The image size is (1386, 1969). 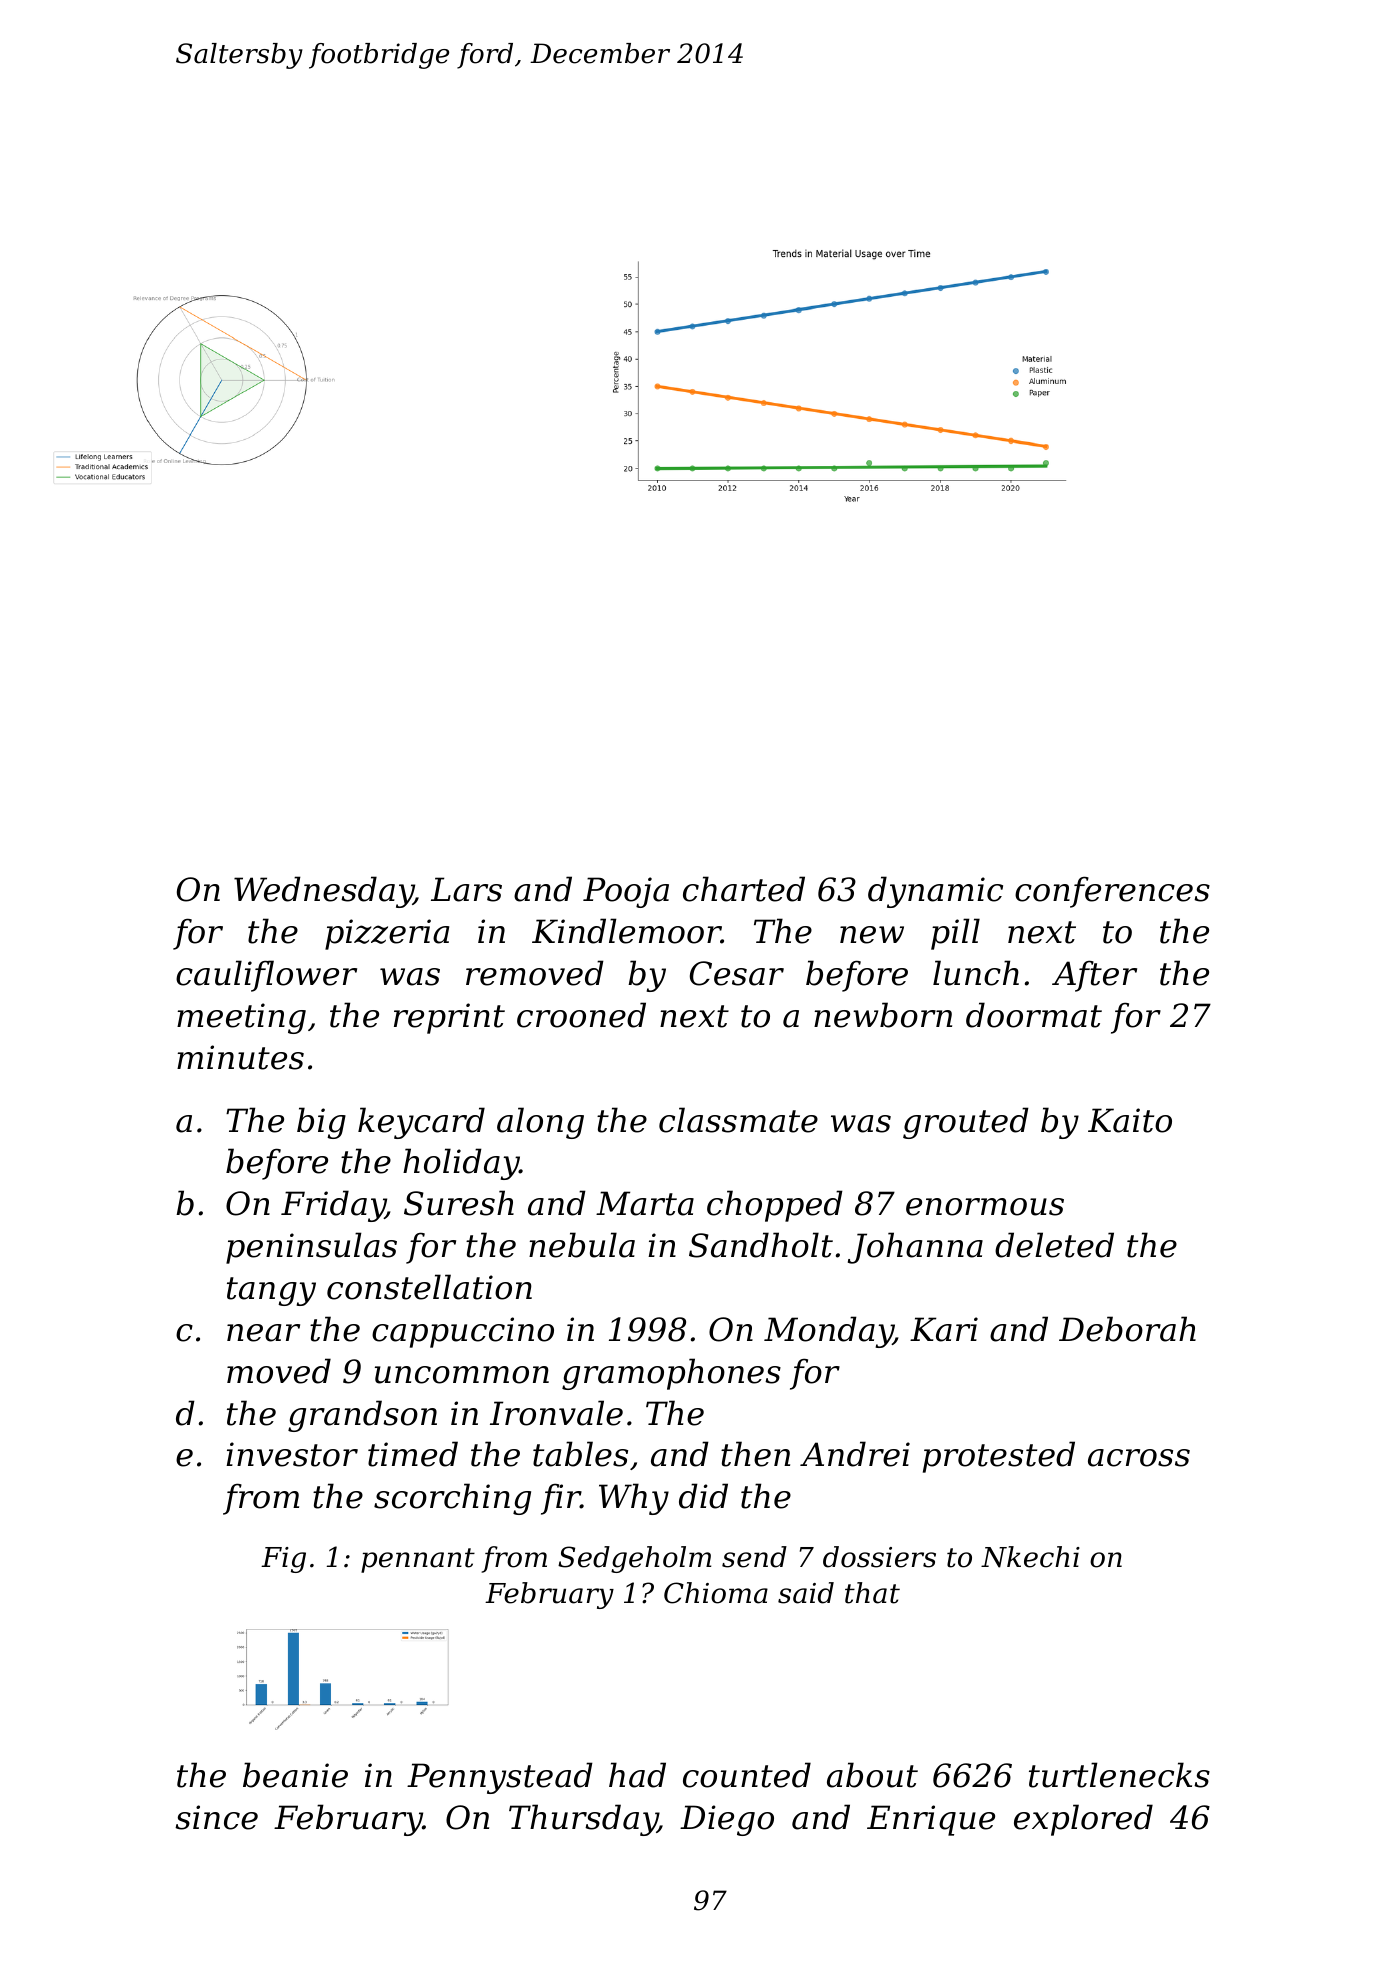 What do you see at coordinates (240, 1057) in the image?
I see `minutes` at bounding box center [240, 1057].
